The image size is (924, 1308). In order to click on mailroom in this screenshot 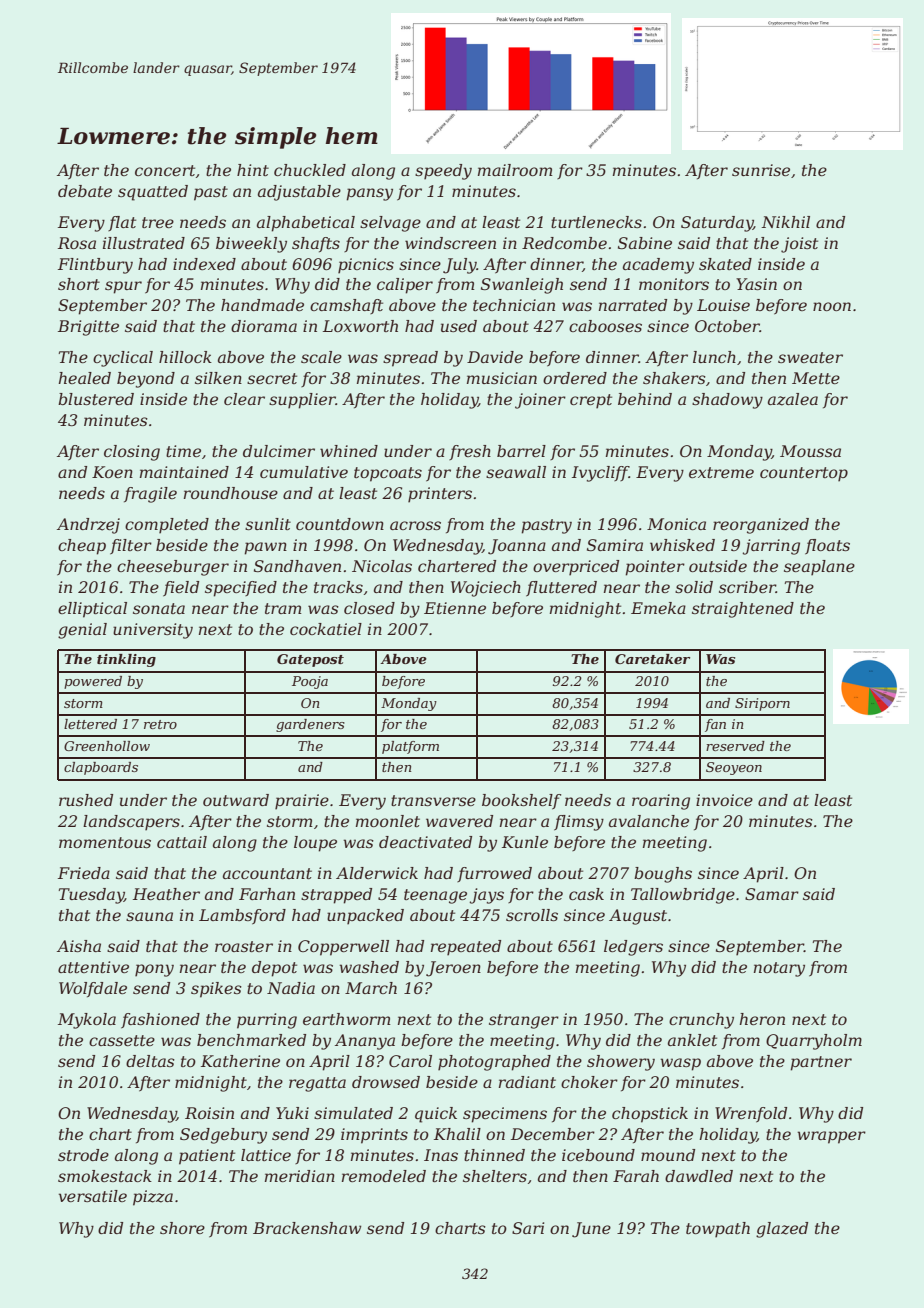, I will do `click(515, 170)`.
